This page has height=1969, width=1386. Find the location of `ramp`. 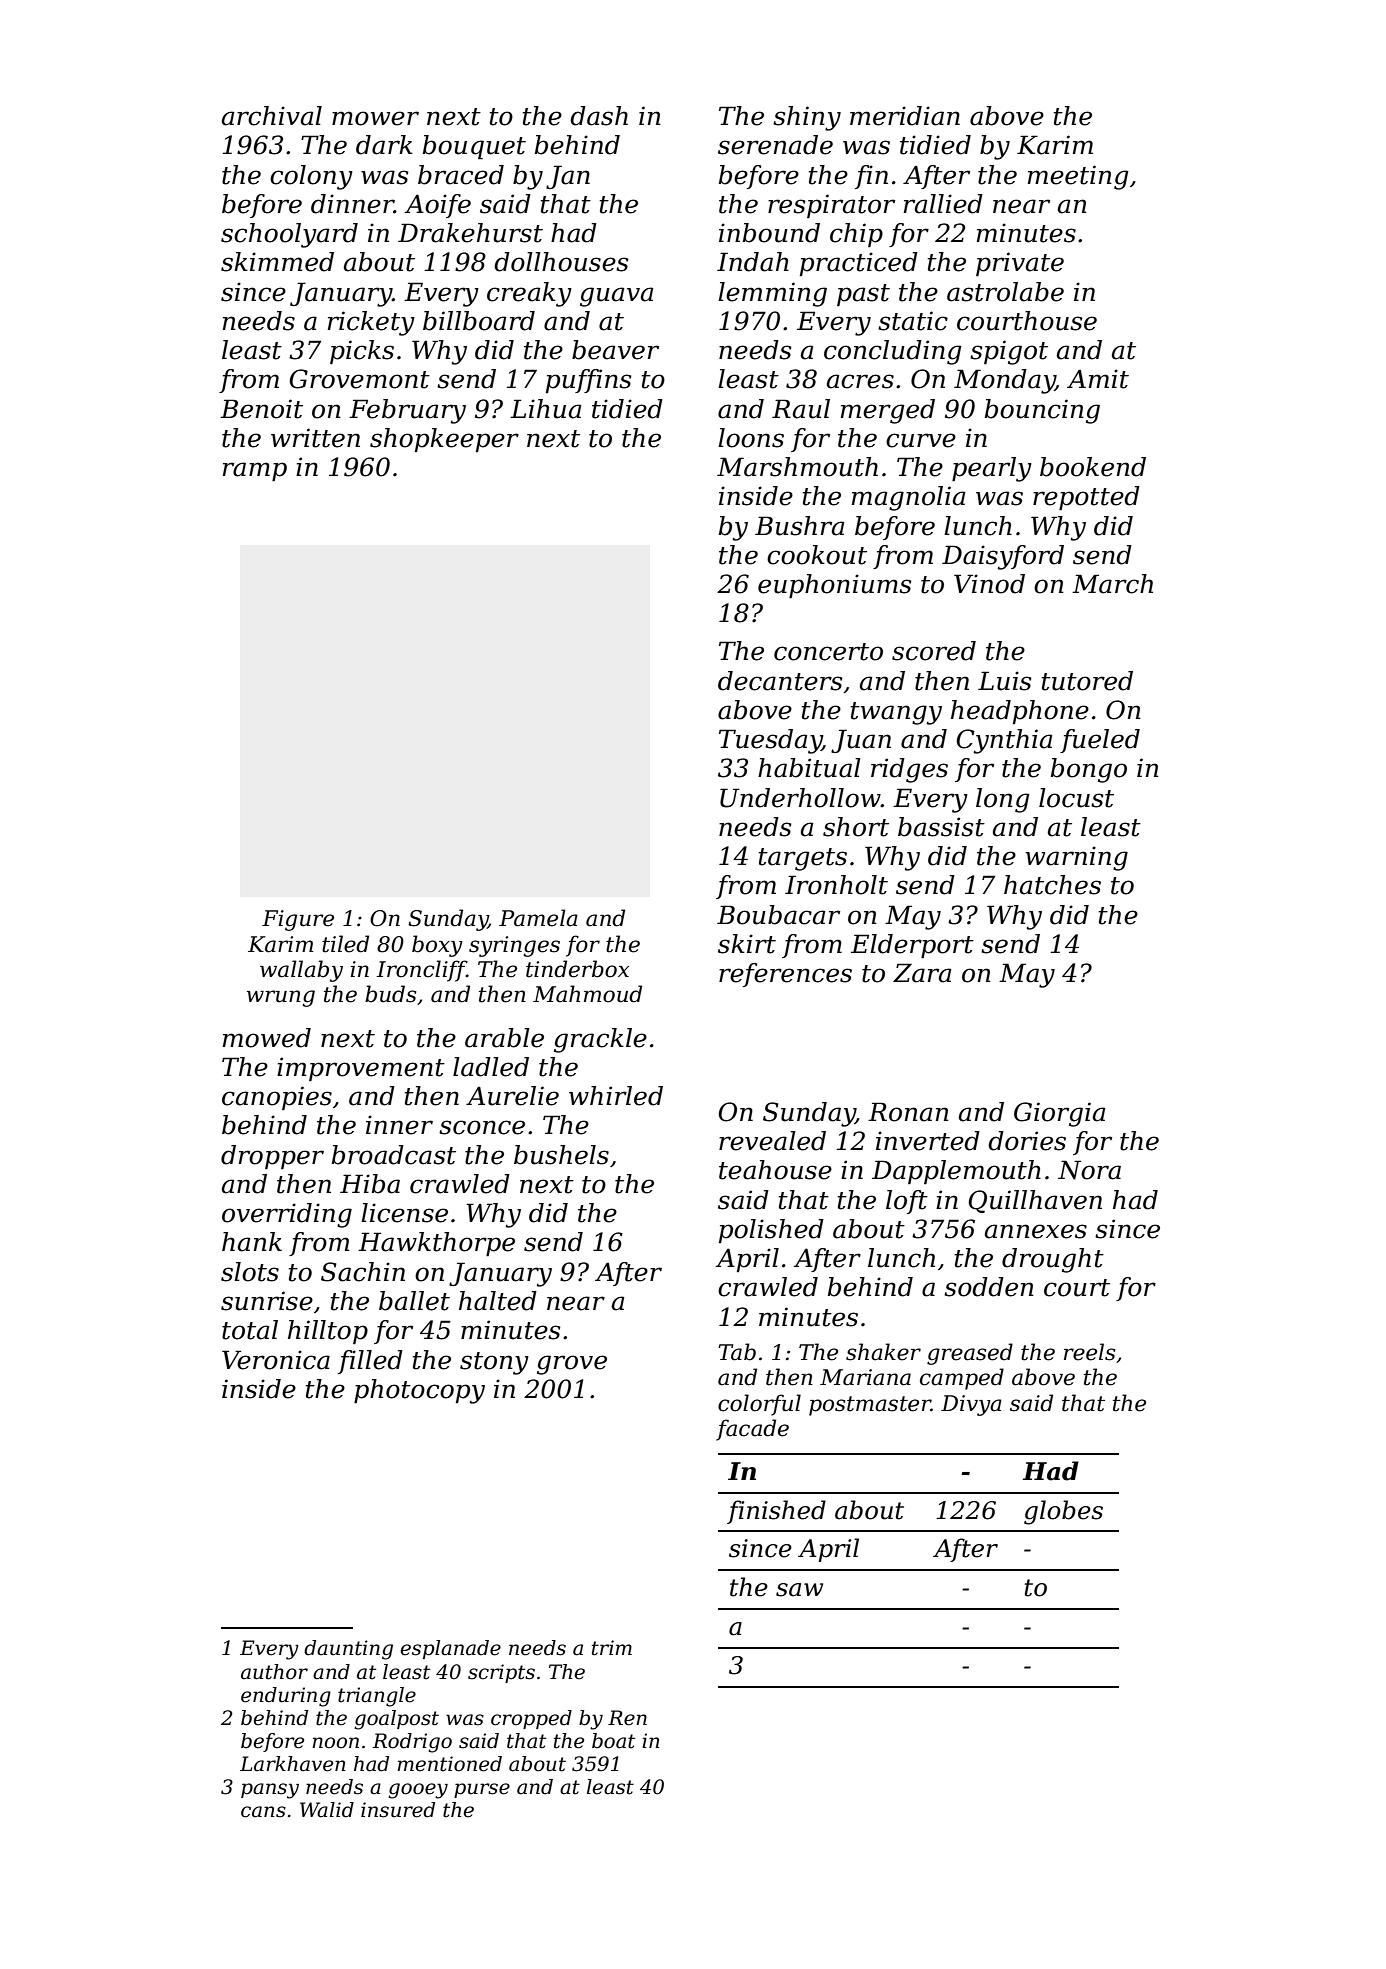

ramp is located at coordinates (255, 471).
